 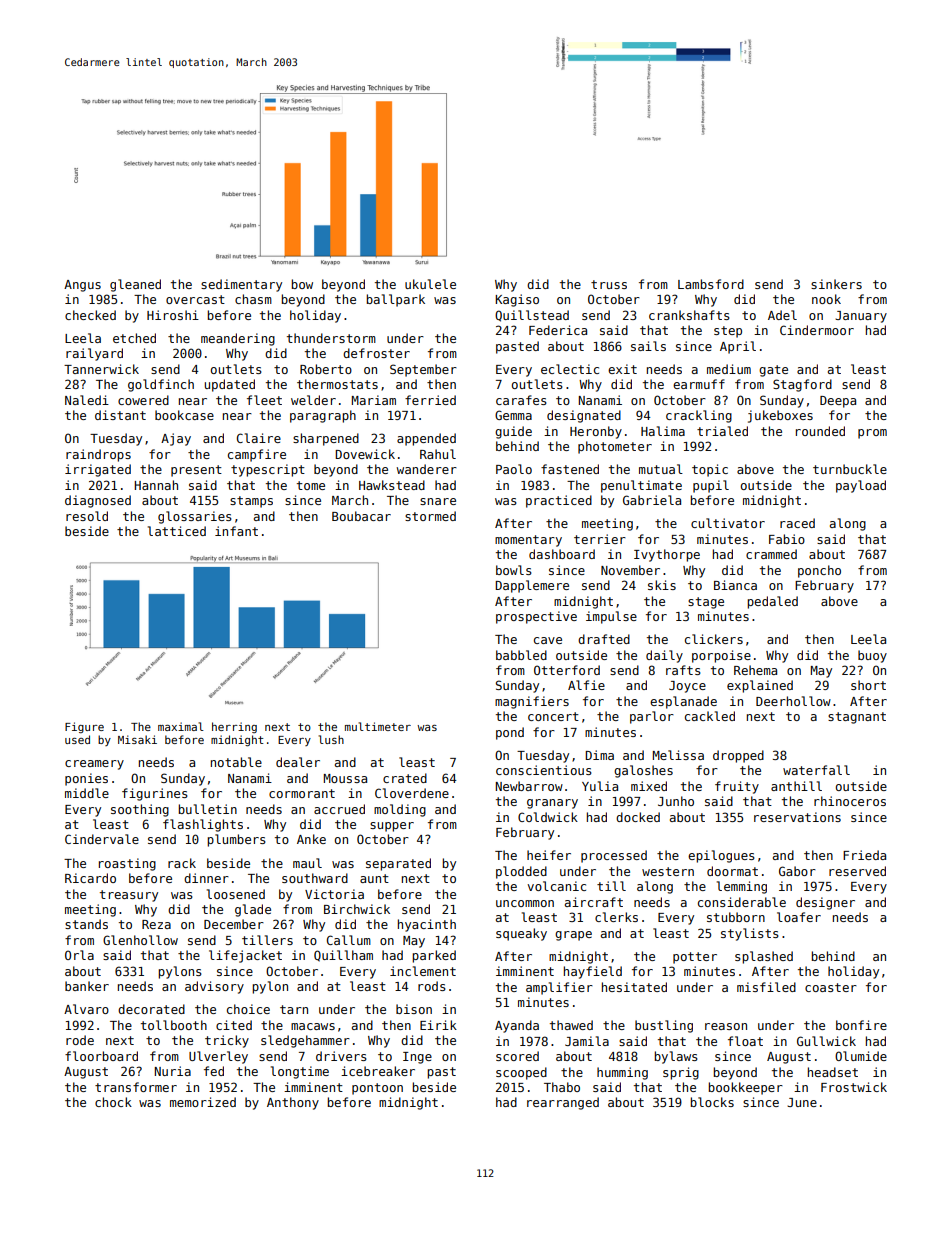 I want to click on parlor, so click(x=652, y=717).
